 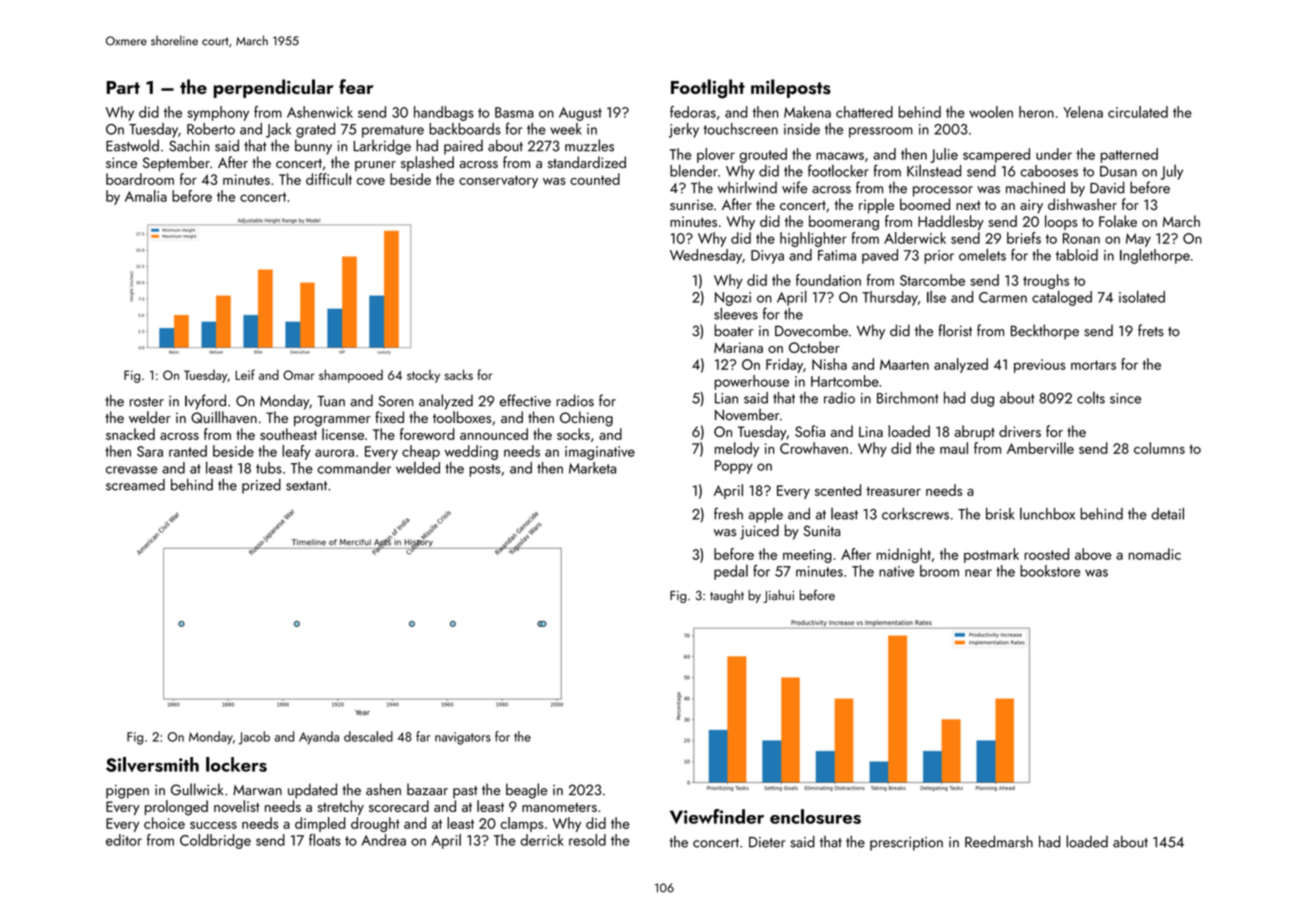 I want to click on effective, so click(x=525, y=400).
